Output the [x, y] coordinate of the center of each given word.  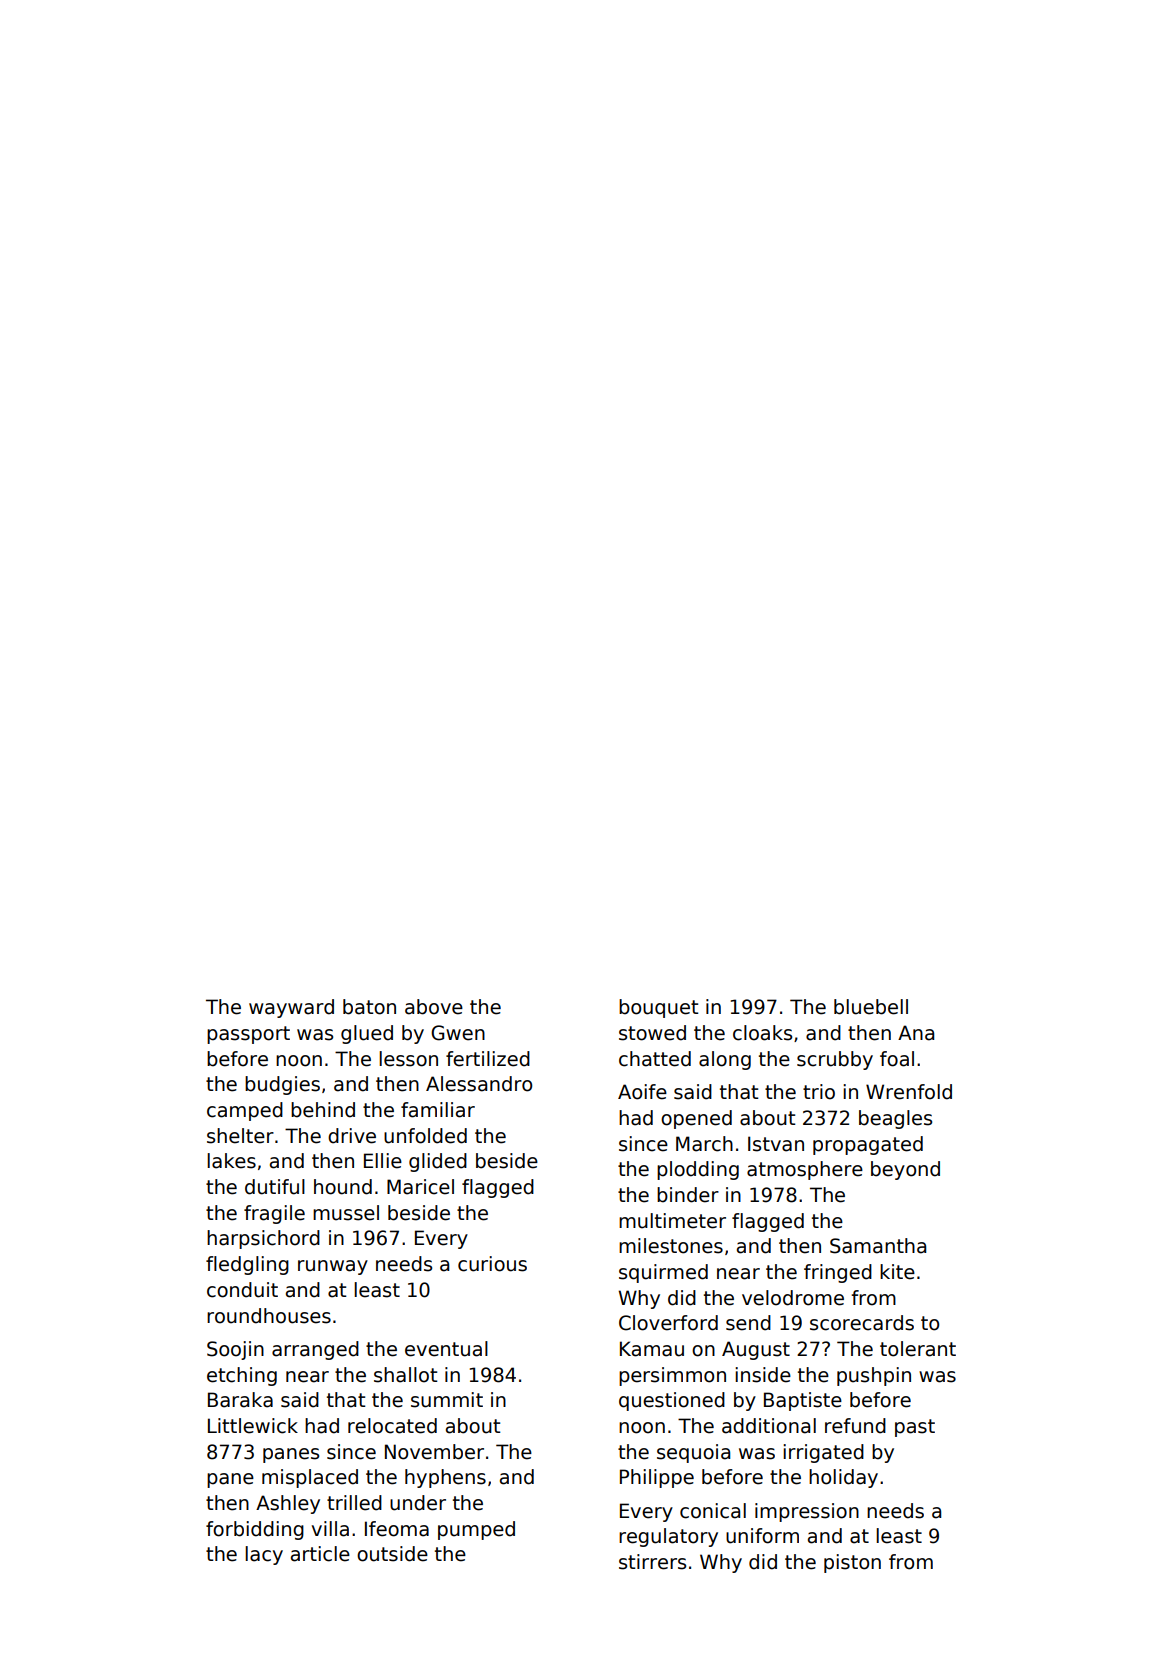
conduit [242, 1290]
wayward [291, 1008]
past [915, 1428]
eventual [446, 1349]
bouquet [658, 1008]
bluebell [871, 1007]
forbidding [255, 1530]
